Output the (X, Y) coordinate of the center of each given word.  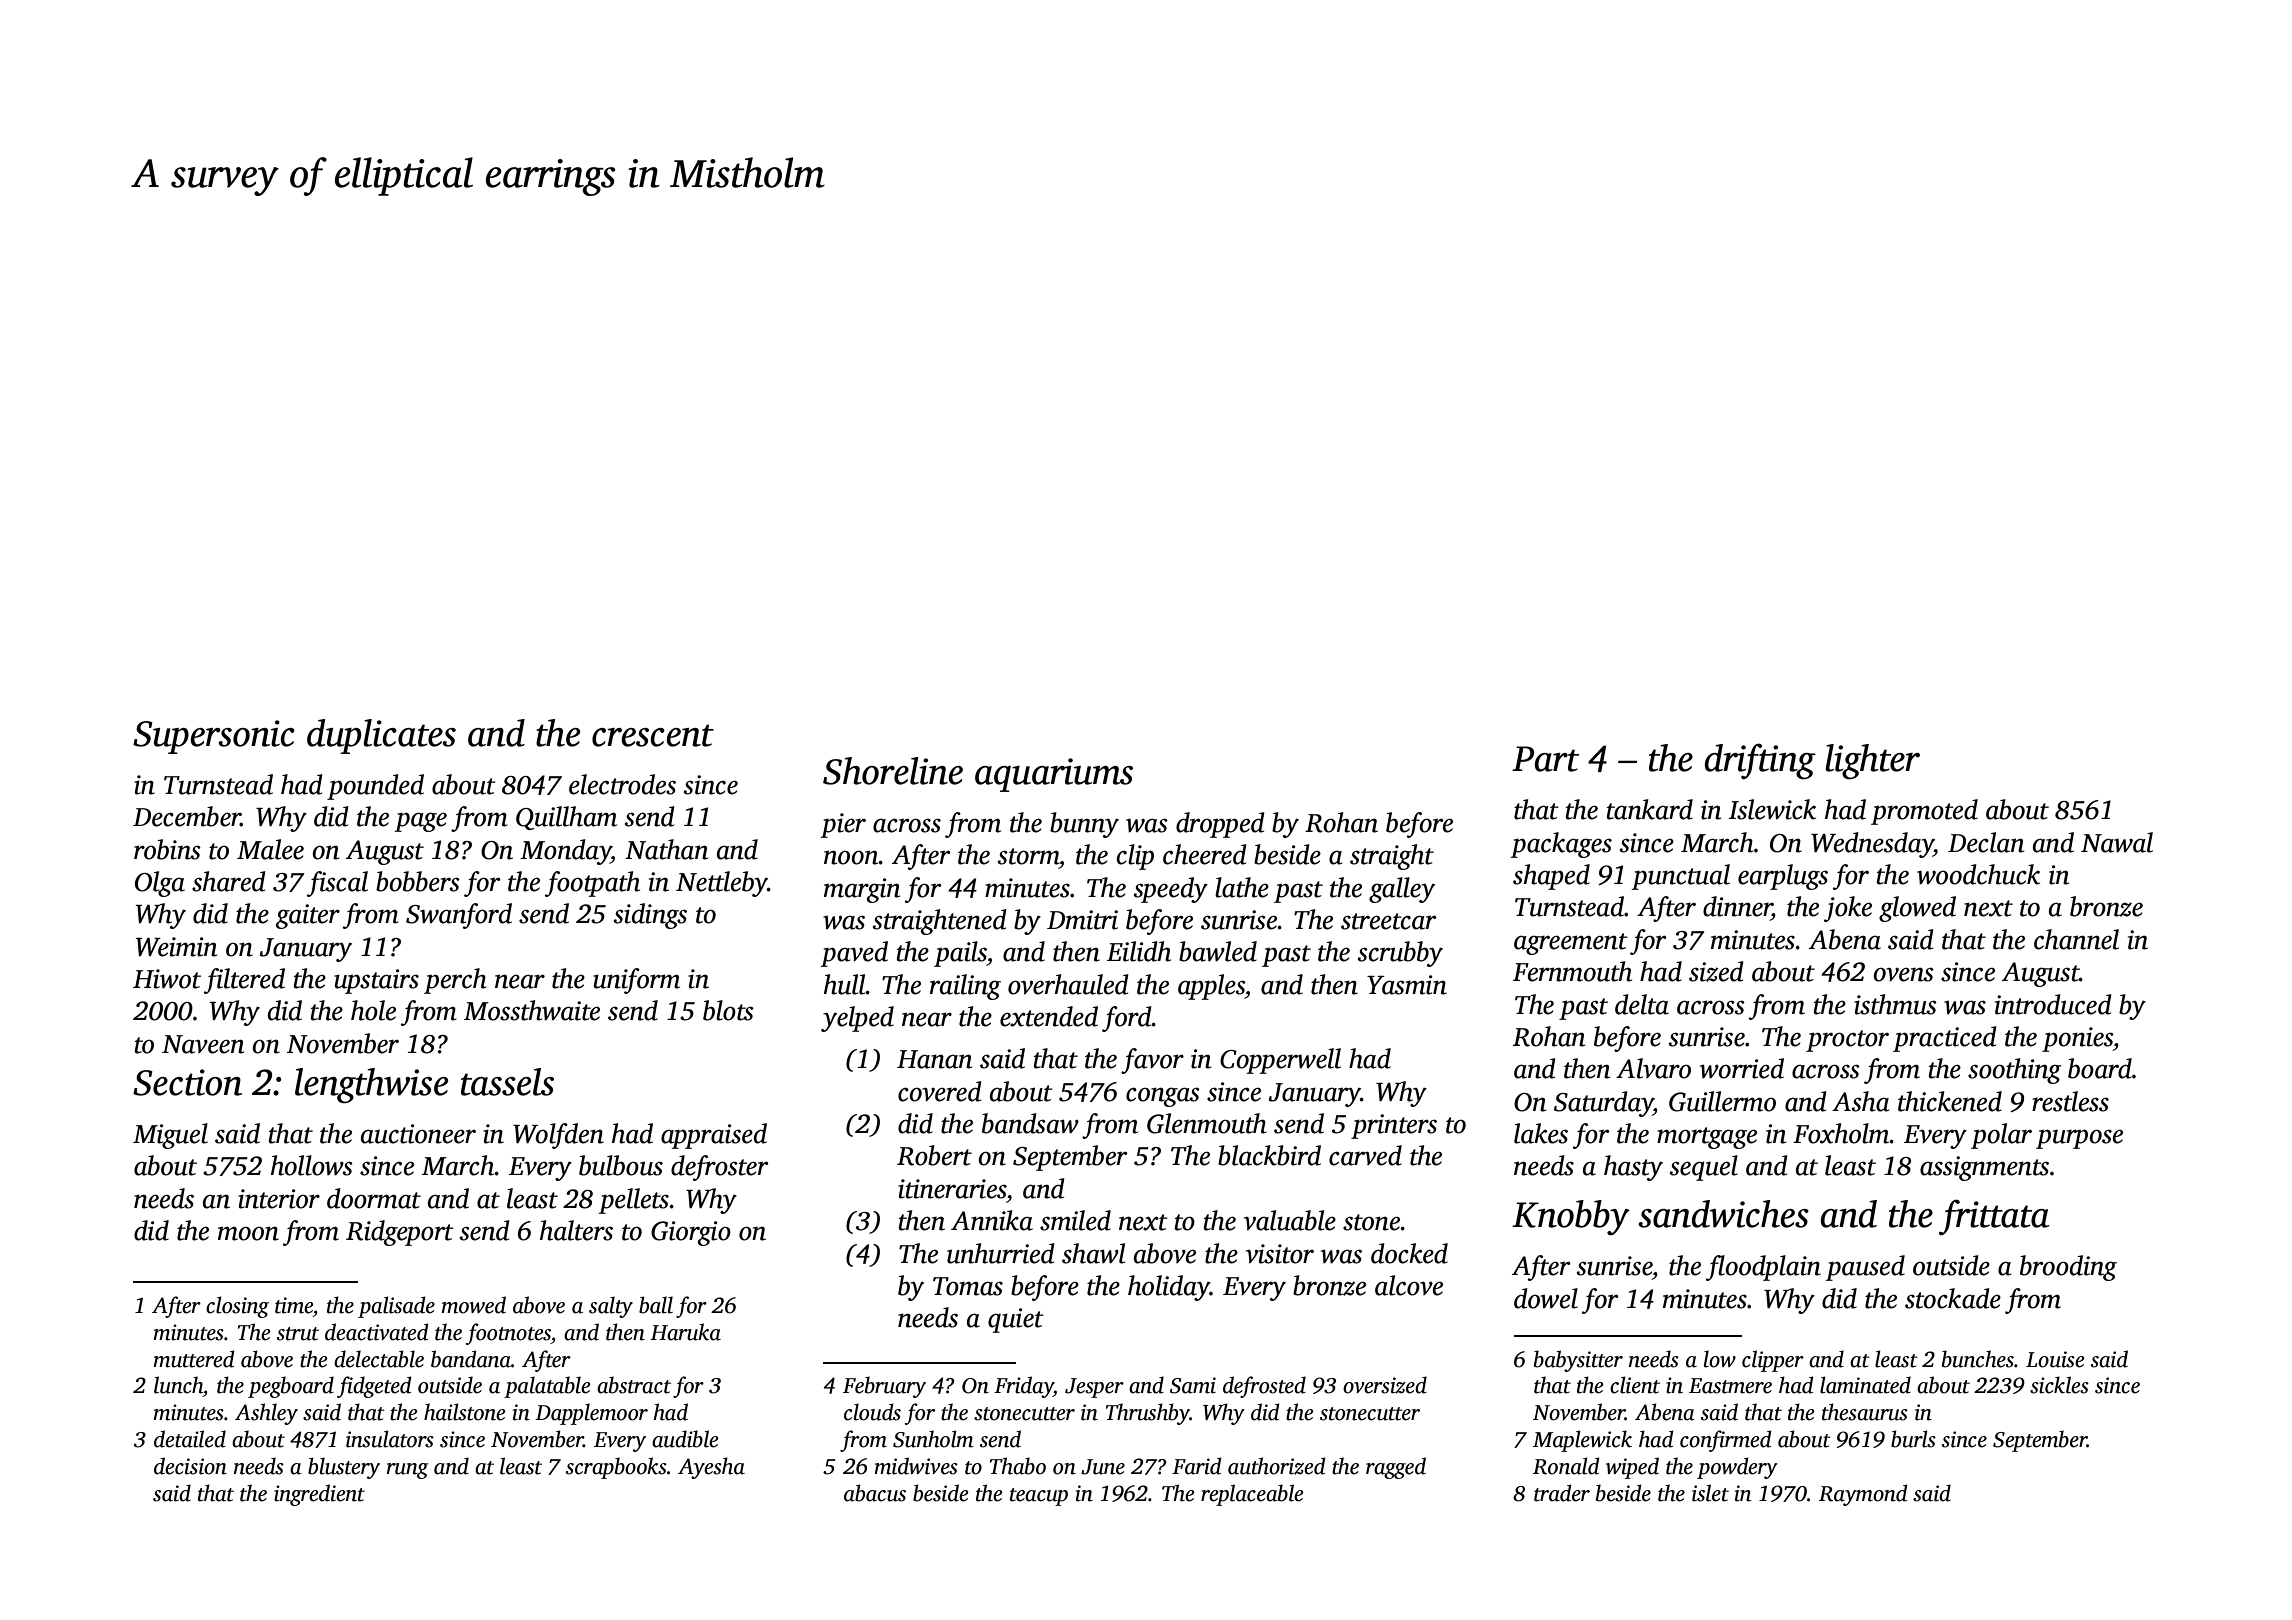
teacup (1039, 1497)
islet (1710, 1493)
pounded (375, 787)
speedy (1171, 890)
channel (2076, 939)
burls (1913, 1439)
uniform (636, 981)
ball (656, 1305)
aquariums (1054, 775)
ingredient (319, 1495)
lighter (1872, 761)
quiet (1016, 1320)
